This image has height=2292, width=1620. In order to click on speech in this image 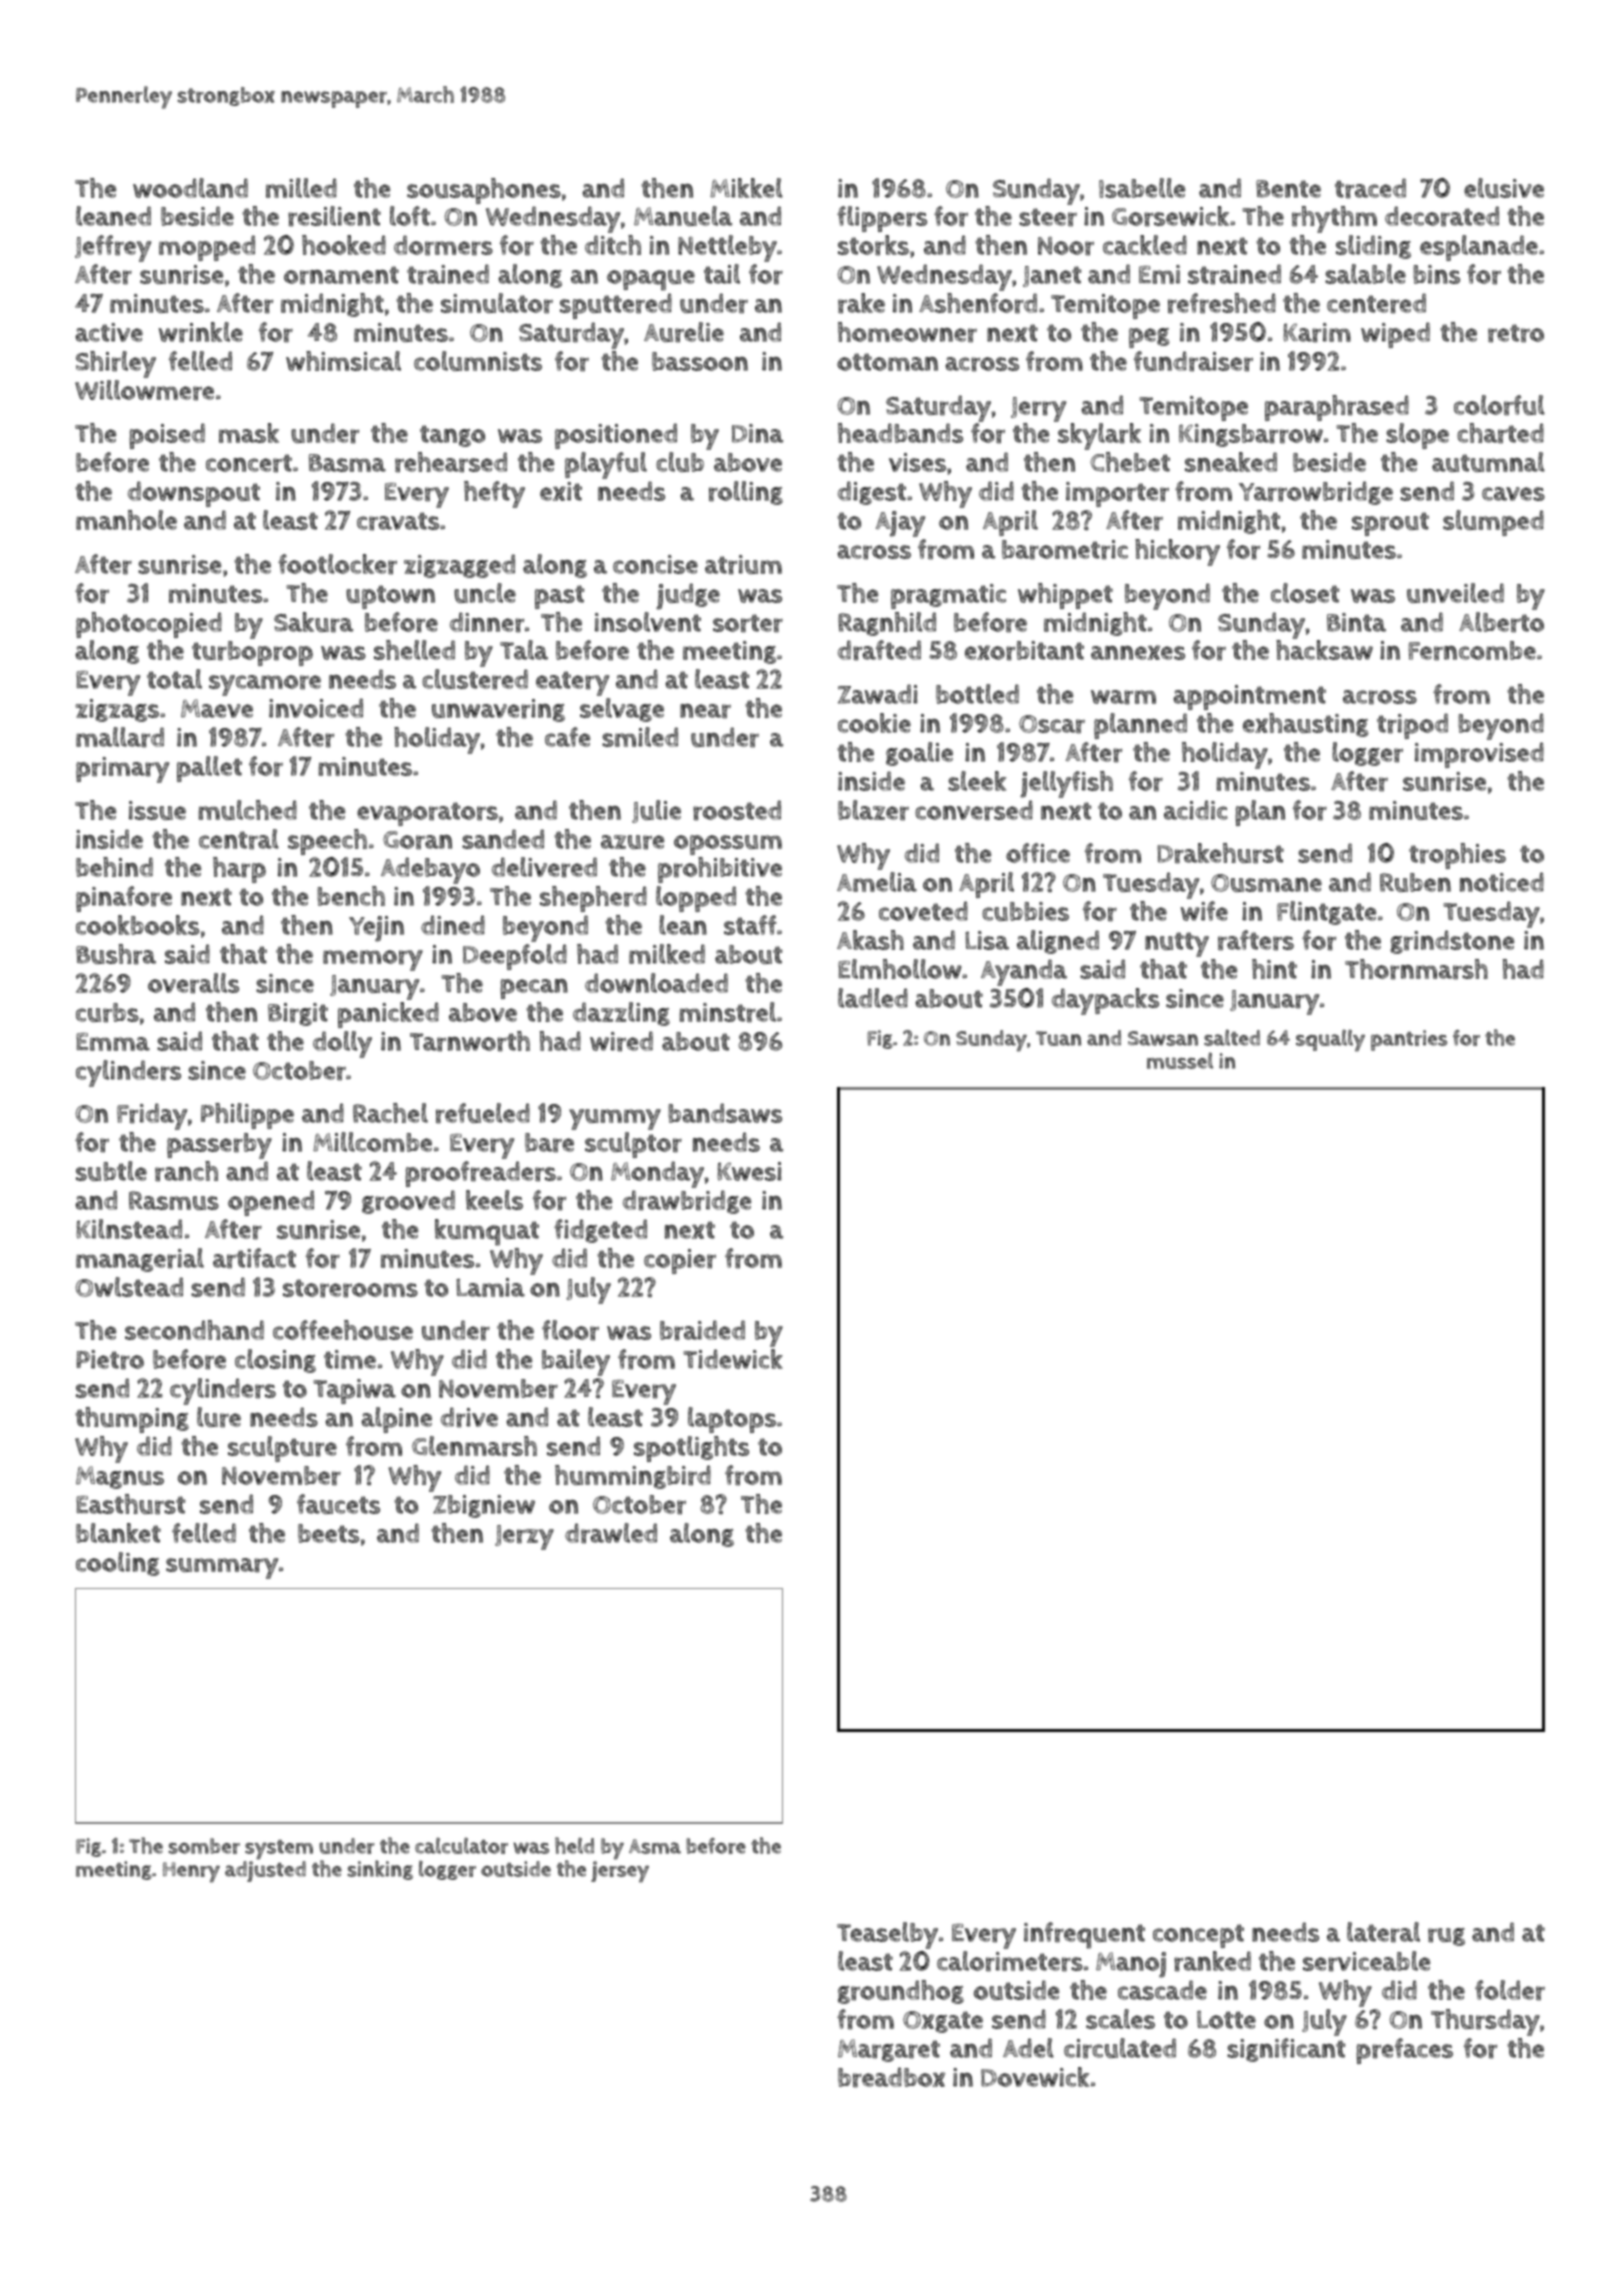, I will do `click(327, 842)`.
